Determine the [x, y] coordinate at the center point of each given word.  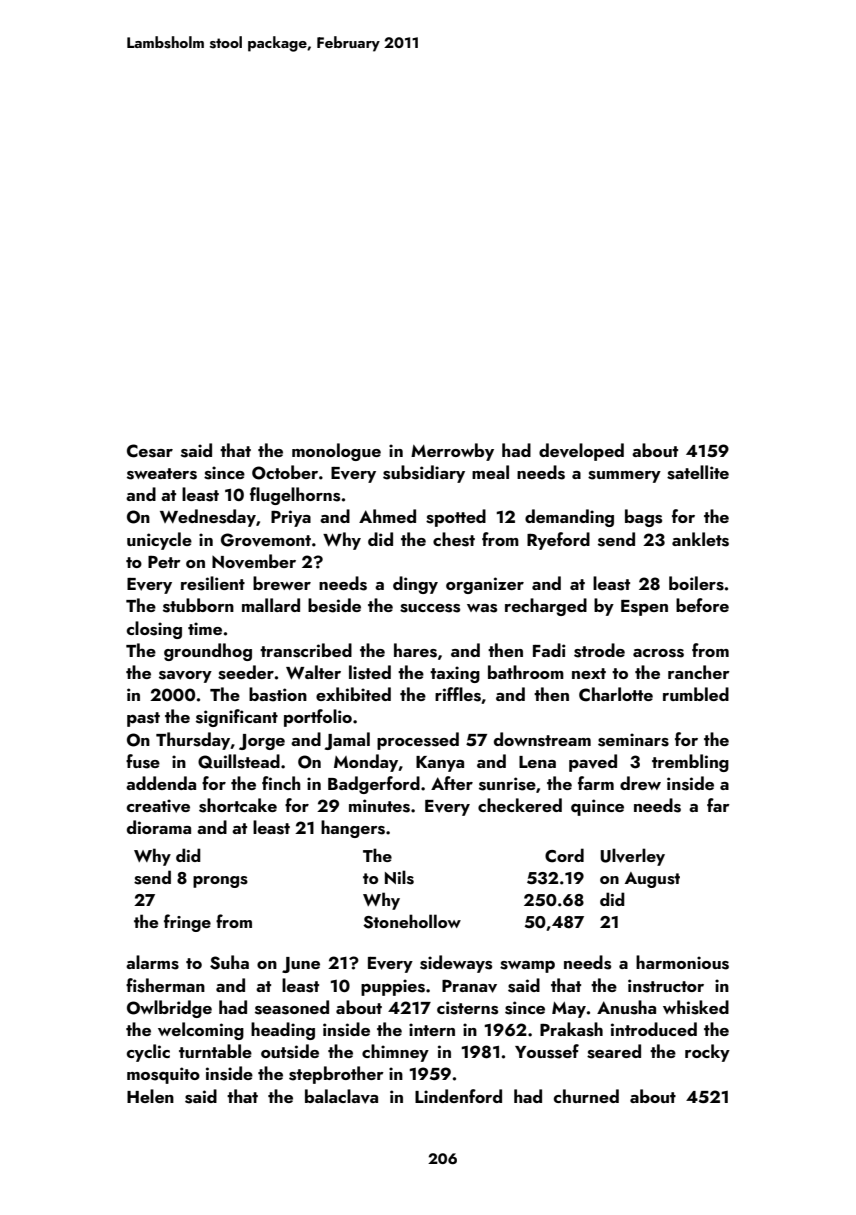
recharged [546, 607]
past [143, 719]
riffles [458, 694]
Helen [150, 1096]
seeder [246, 672]
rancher [699, 672]
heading [283, 1031]
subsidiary [424, 474]
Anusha [626, 1007]
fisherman [165, 985]
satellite [698, 472]
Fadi [549, 650]
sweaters [162, 474]
